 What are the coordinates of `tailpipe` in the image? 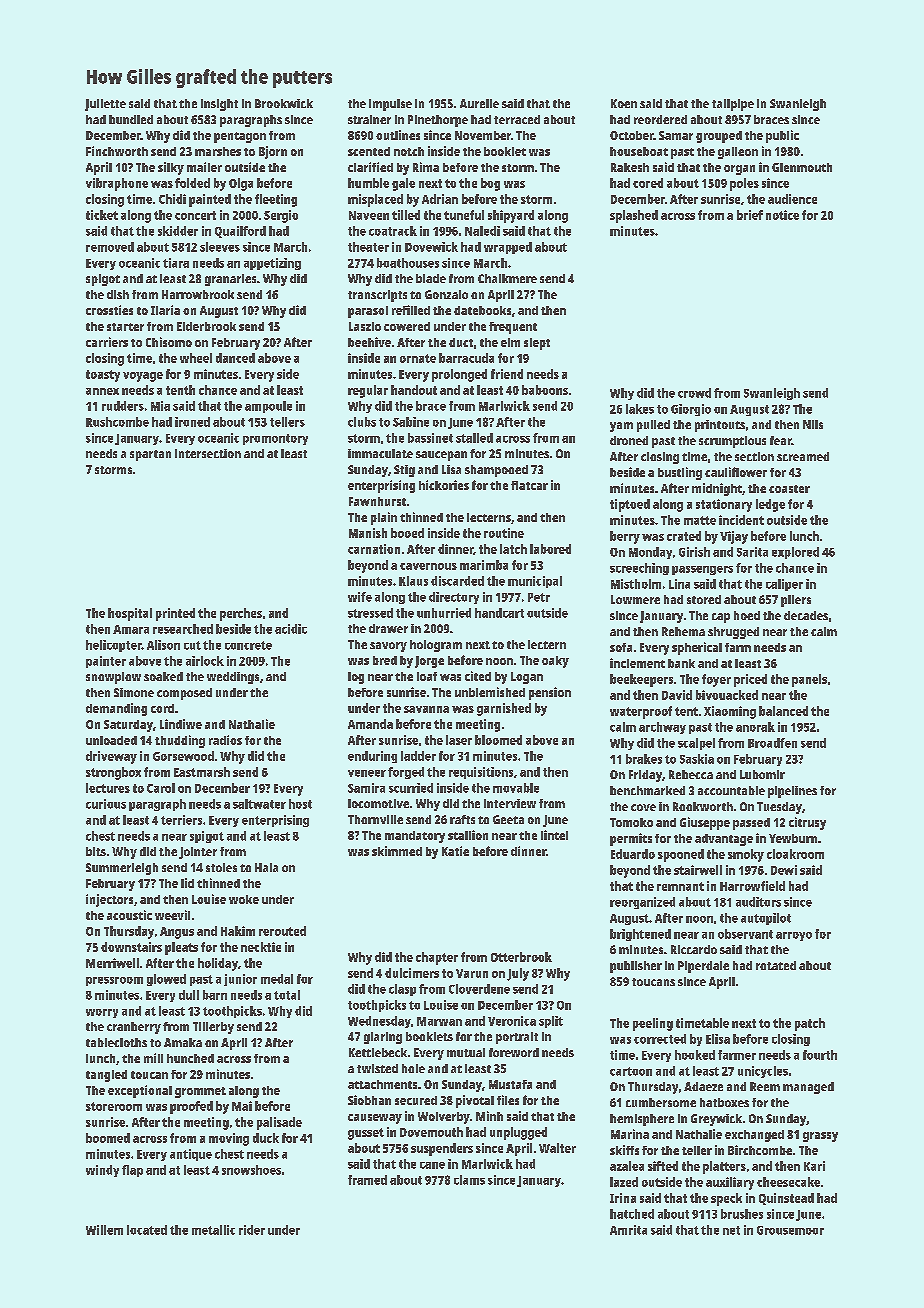 It's located at (733, 105).
